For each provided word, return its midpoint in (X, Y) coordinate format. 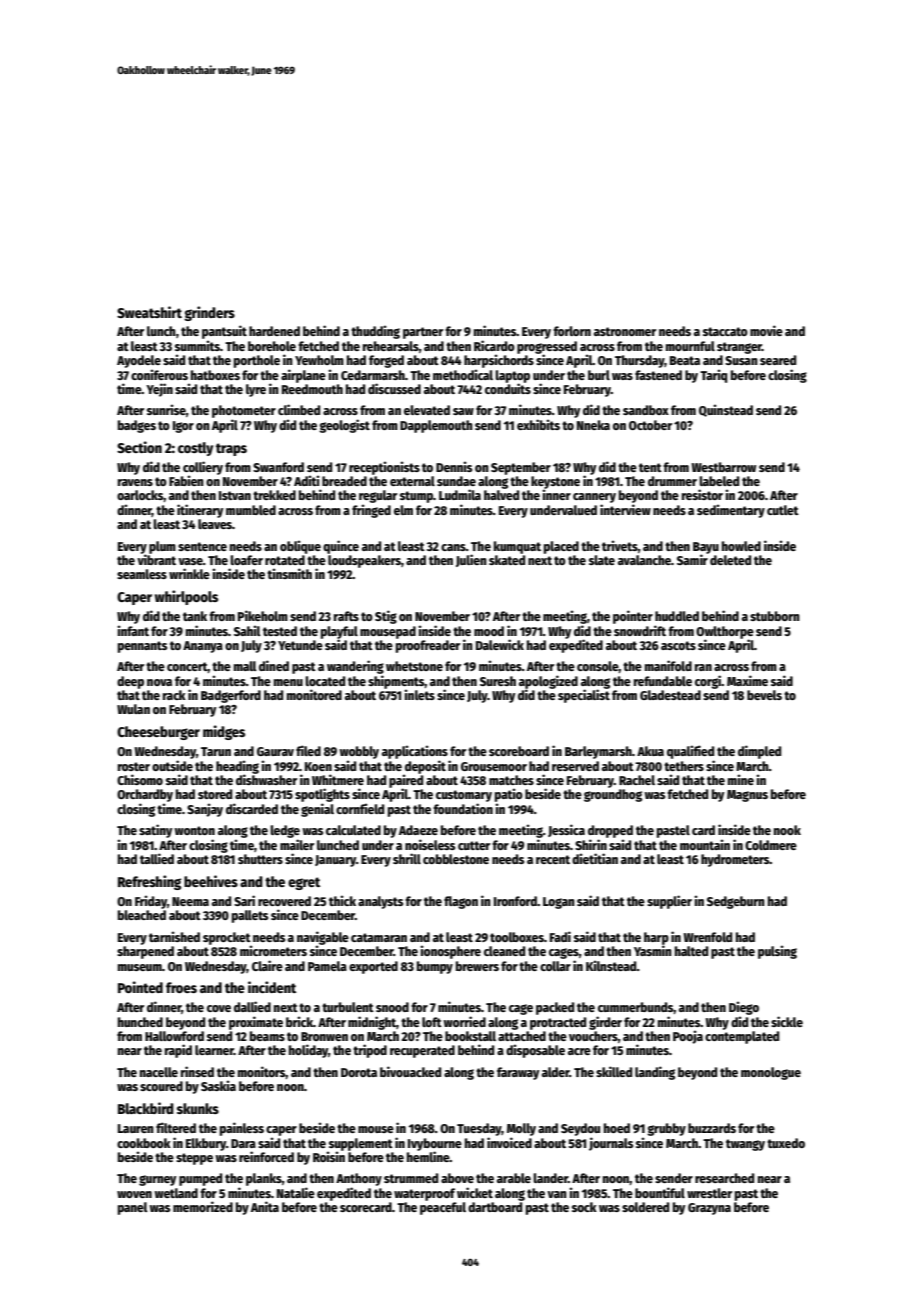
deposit (425, 767)
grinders (209, 313)
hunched (140, 1022)
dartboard (495, 1207)
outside (172, 765)
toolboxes (517, 937)
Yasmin (653, 950)
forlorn (572, 331)
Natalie (296, 1192)
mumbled (251, 510)
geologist (344, 426)
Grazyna (709, 1209)
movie (766, 330)
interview (625, 509)
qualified (690, 752)
